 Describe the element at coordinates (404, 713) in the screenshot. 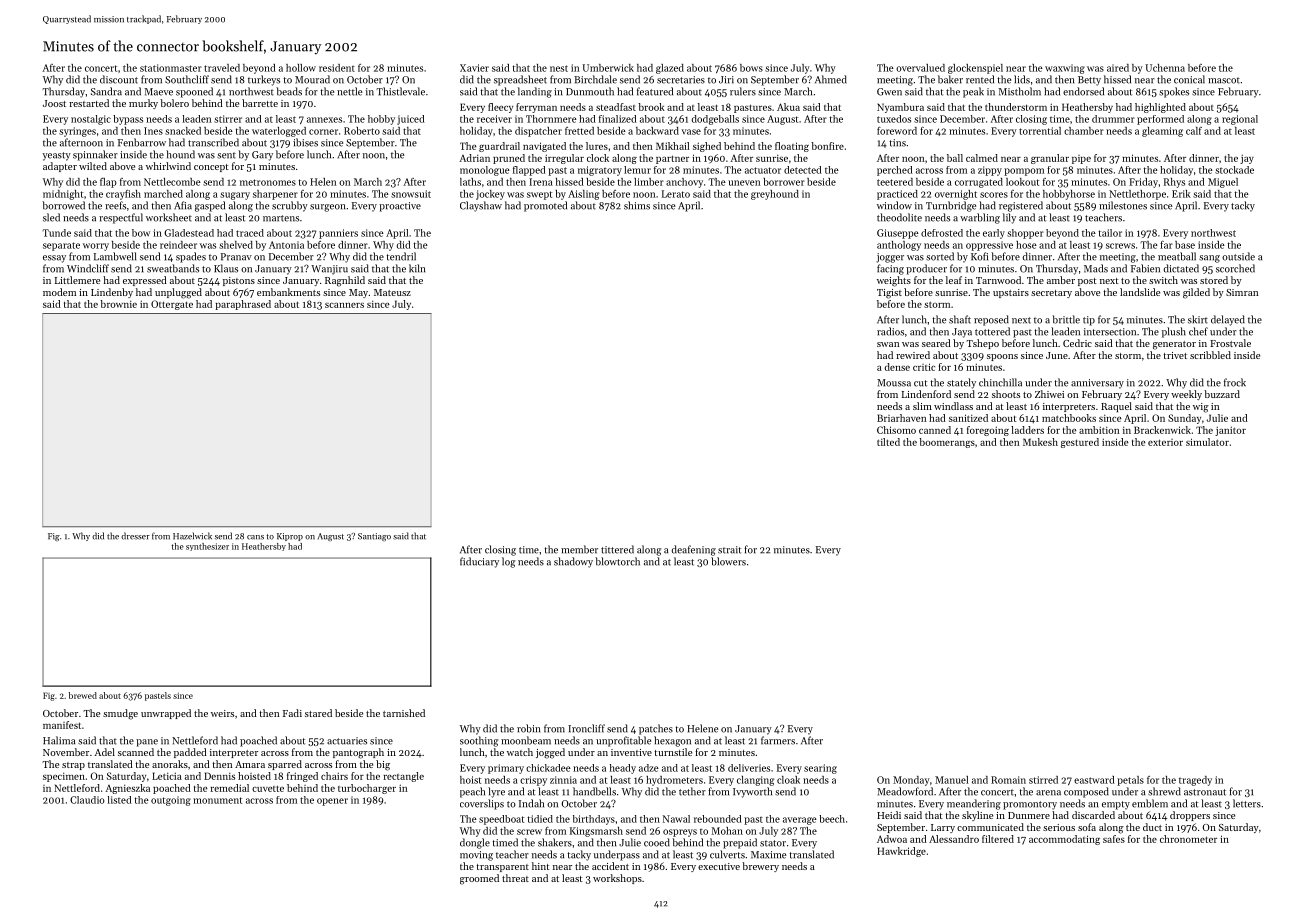

I see `tarnished` at that location.
